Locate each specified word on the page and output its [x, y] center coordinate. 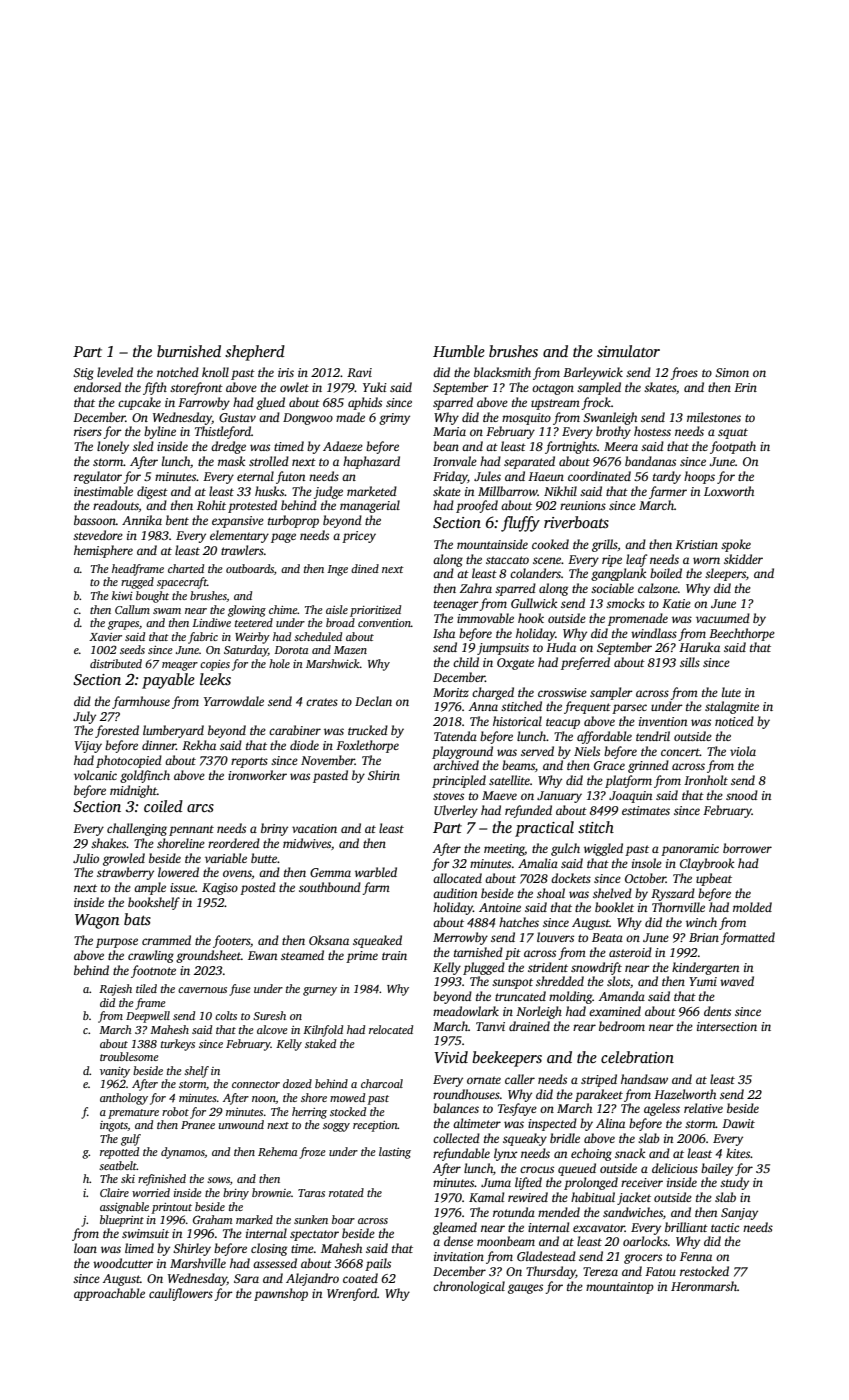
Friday [450, 477]
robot [175, 1111]
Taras [311, 1193]
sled [143, 446]
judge [328, 492]
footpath [733, 447]
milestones [714, 417]
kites [738, 1153]
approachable [109, 1294]
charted [186, 568]
